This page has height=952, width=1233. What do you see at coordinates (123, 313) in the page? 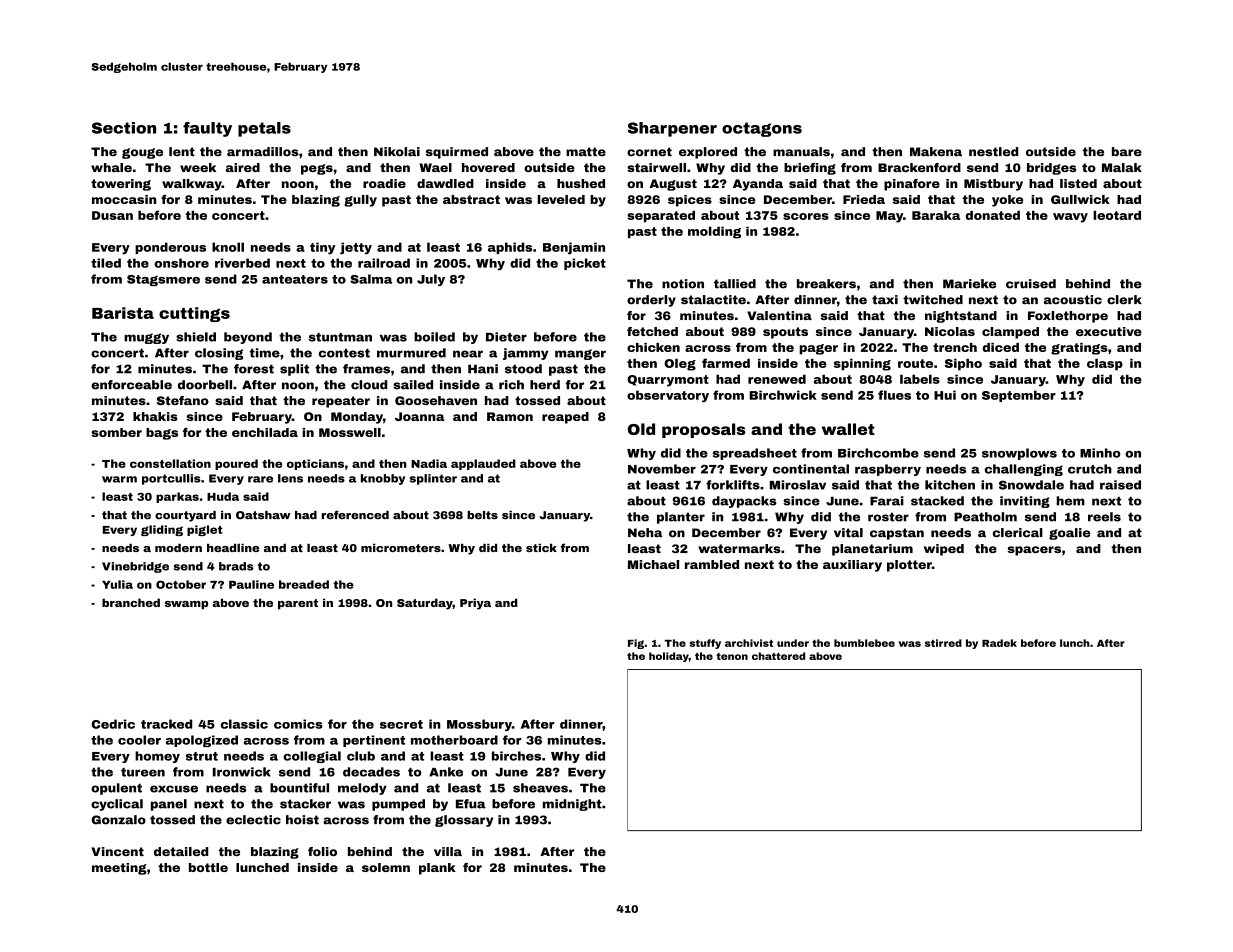
I see `Barista` at bounding box center [123, 313].
